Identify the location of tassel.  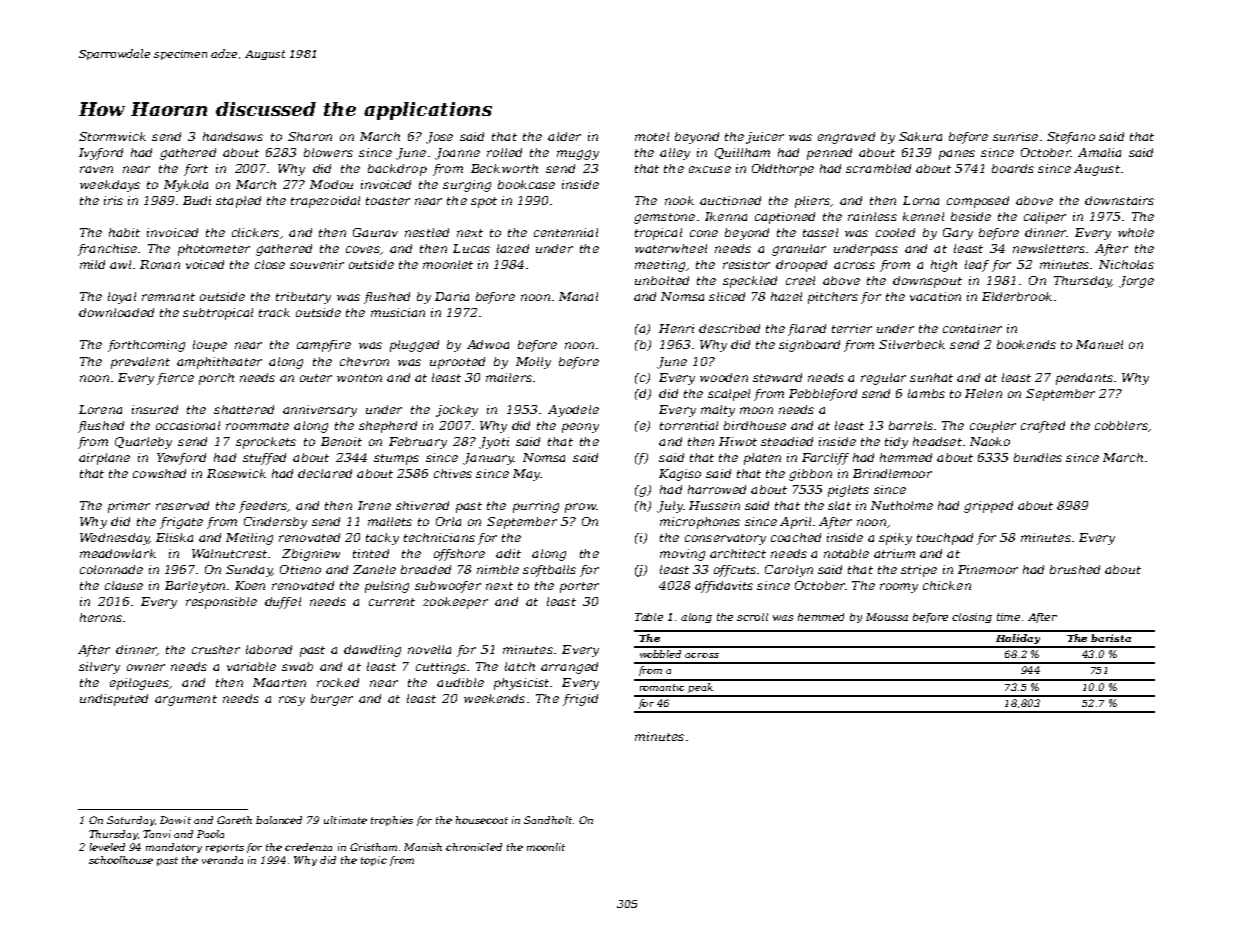
(820, 232).
